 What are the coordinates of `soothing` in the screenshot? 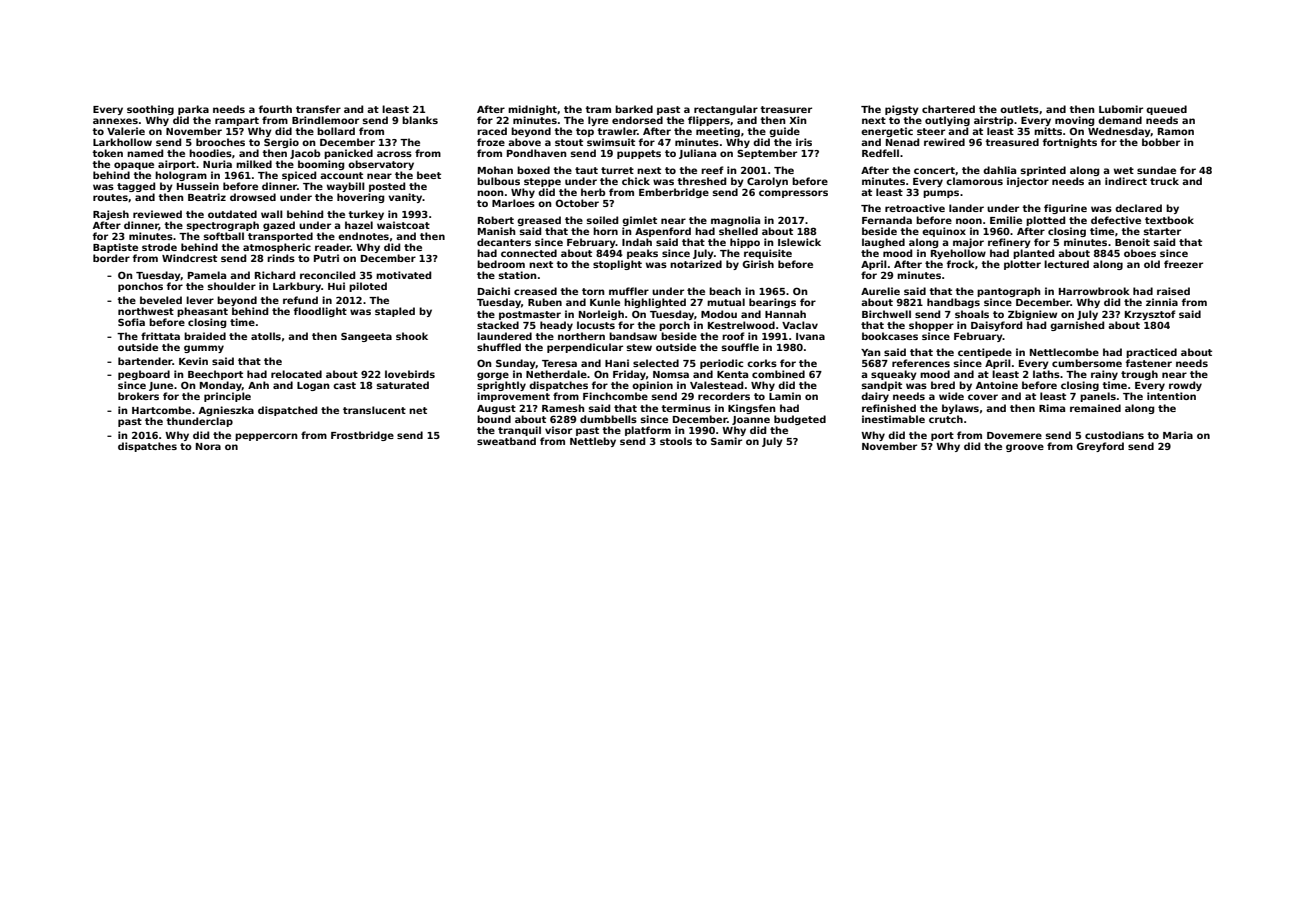 It's located at (150, 110).
